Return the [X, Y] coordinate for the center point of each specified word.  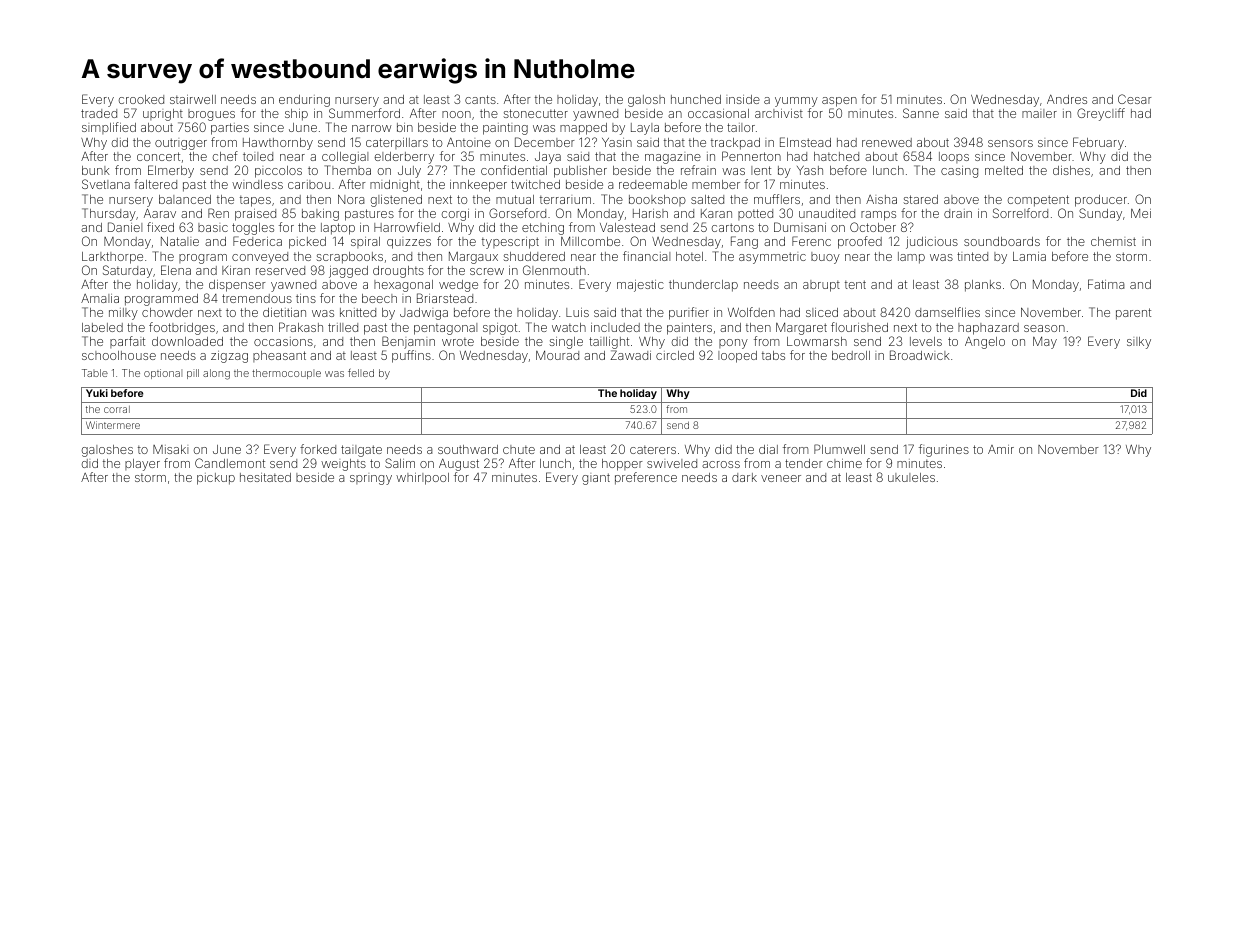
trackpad [735, 144]
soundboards [1002, 241]
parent [1133, 314]
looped [737, 357]
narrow [372, 128]
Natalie [180, 241]
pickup [216, 479]
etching [543, 229]
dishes [1071, 170]
